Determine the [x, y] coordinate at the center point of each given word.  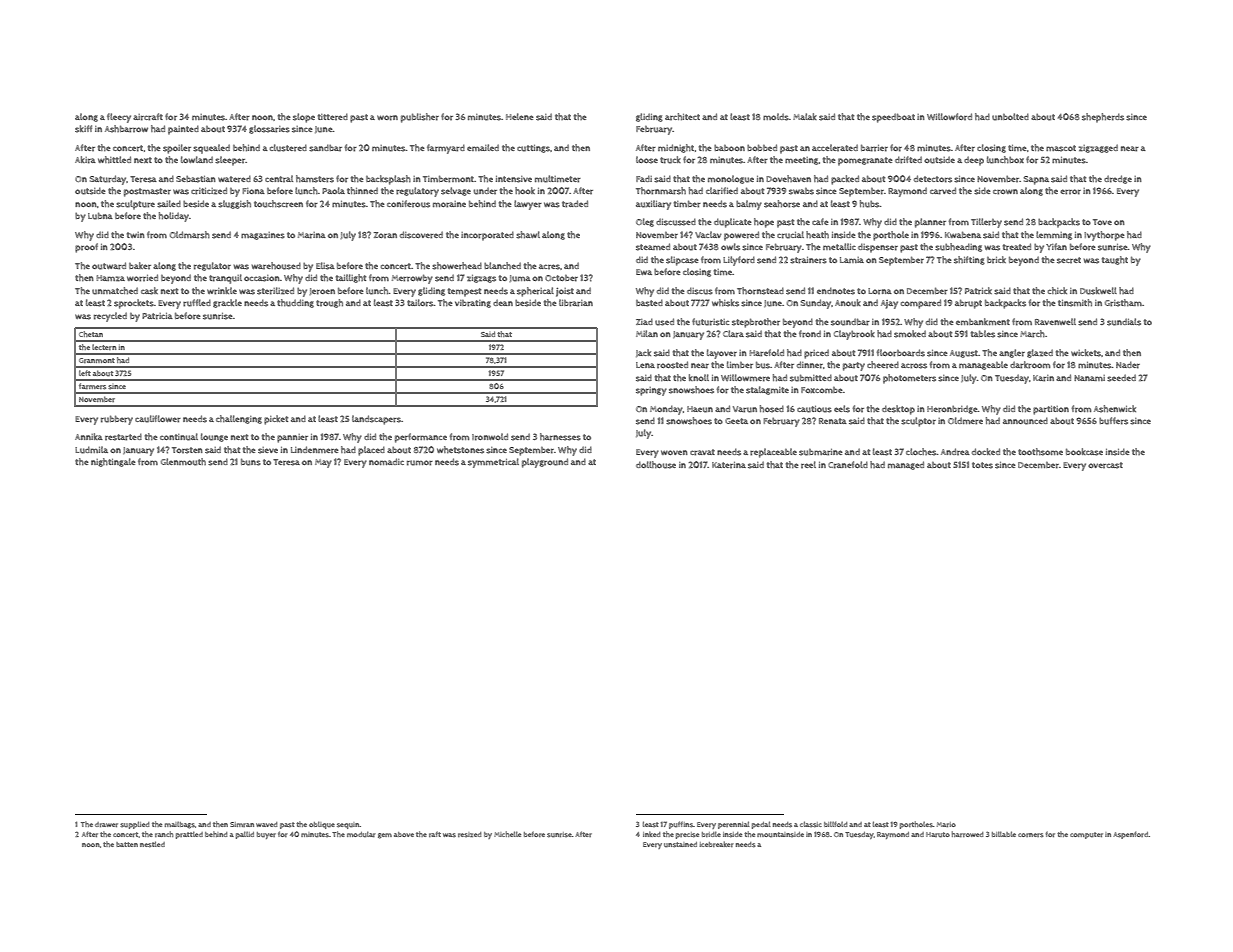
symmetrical [493, 463]
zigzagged [1098, 148]
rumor [420, 463]
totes [982, 465]
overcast [1105, 465]
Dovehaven [788, 178]
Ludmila [91, 450]
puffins [681, 825]
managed [906, 465]
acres [549, 267]
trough [329, 303]
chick [1057, 290]
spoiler [177, 149]
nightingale [113, 462]
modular [361, 834]
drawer [106, 824]
